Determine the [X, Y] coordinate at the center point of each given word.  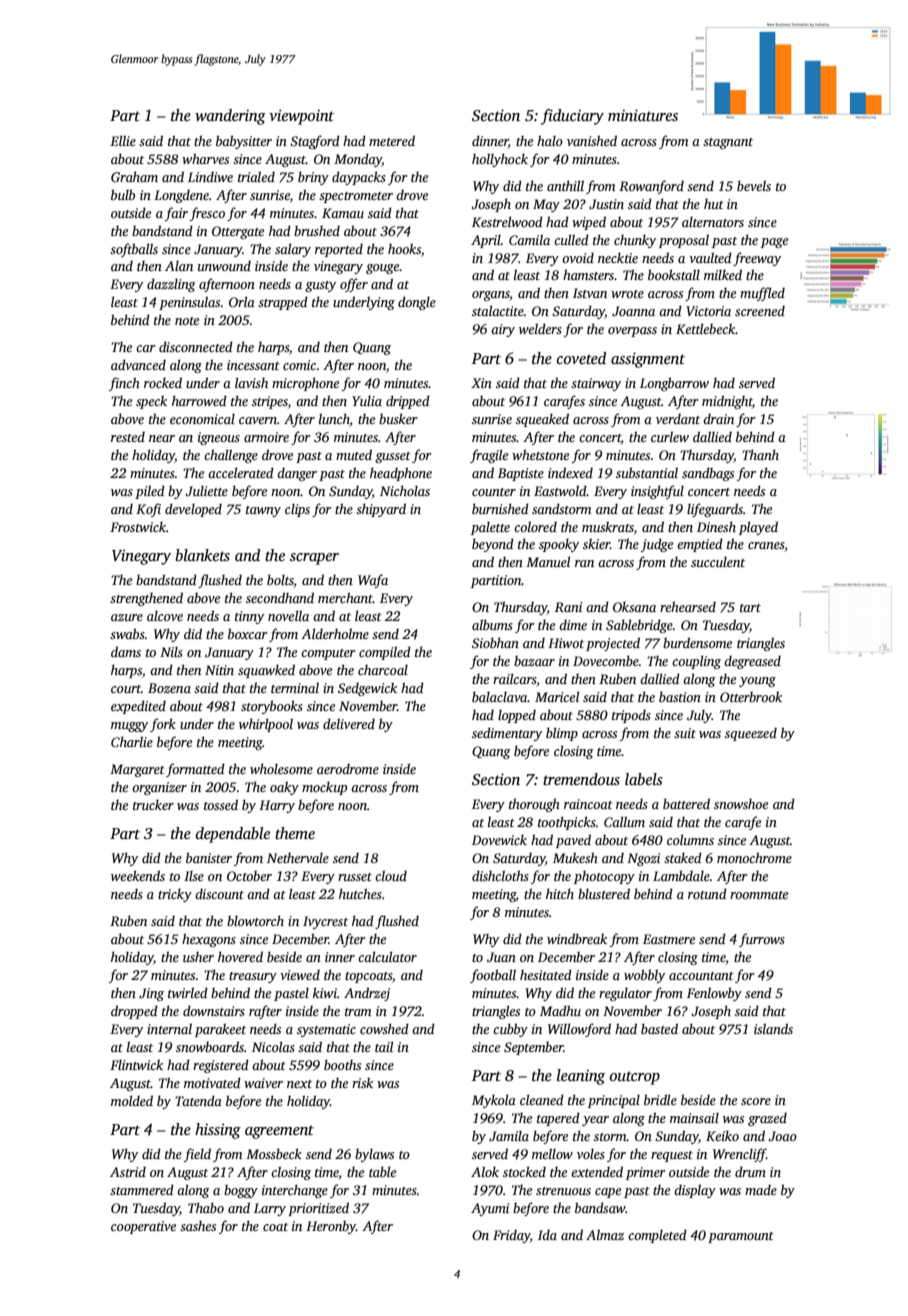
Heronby [331, 1227]
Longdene [181, 196]
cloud [391, 875]
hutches [360, 893]
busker [398, 418]
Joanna [633, 311]
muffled [762, 294]
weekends [138, 875]
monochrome [754, 857]
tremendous [581, 779]
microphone [305, 384]
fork [163, 725]
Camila [529, 239]
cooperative [143, 1227]
